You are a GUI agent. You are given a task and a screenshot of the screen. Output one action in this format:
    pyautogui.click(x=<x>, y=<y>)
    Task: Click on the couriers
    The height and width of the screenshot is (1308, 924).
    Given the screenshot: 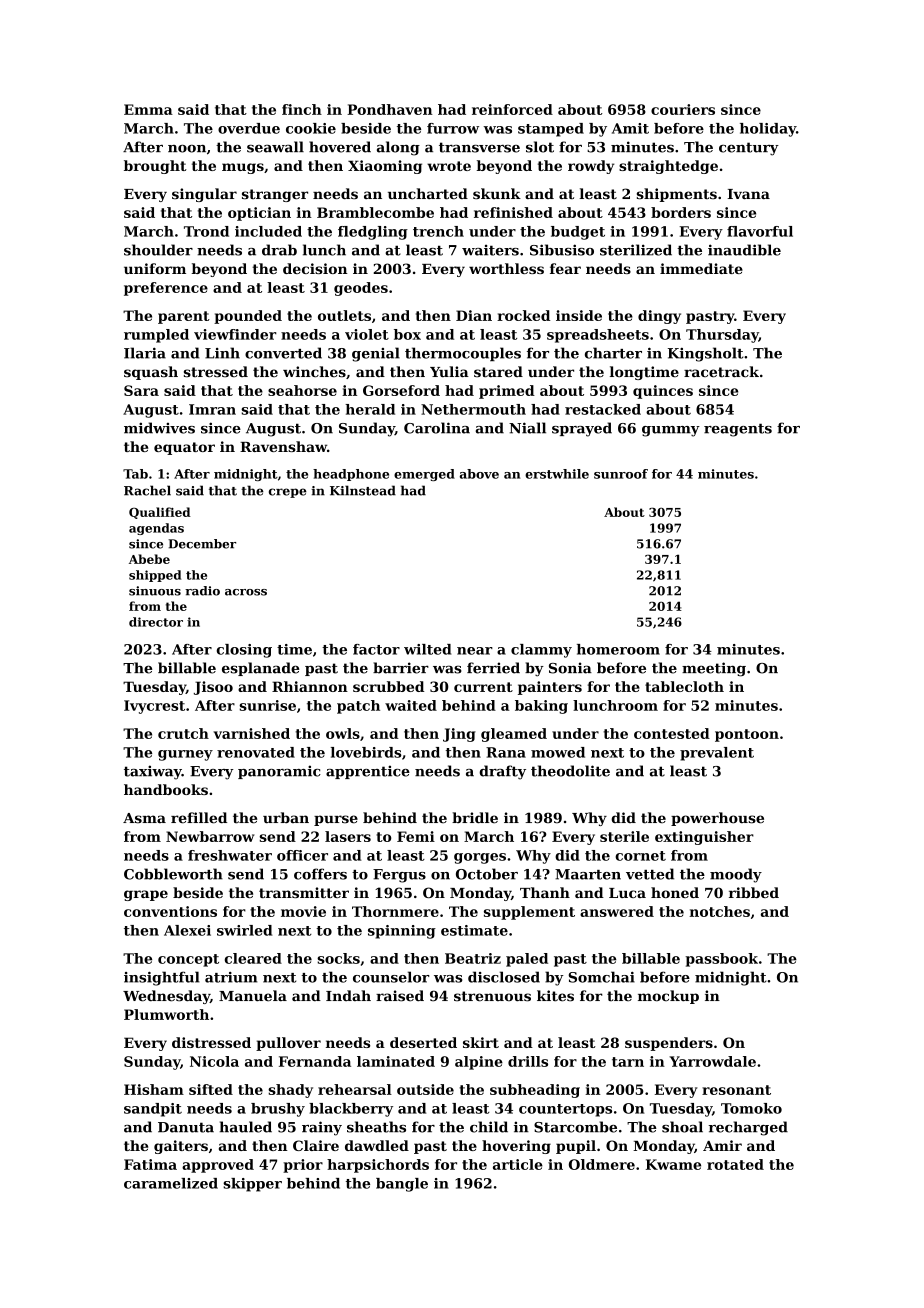 What is the action you would take?
    pyautogui.click(x=683, y=109)
